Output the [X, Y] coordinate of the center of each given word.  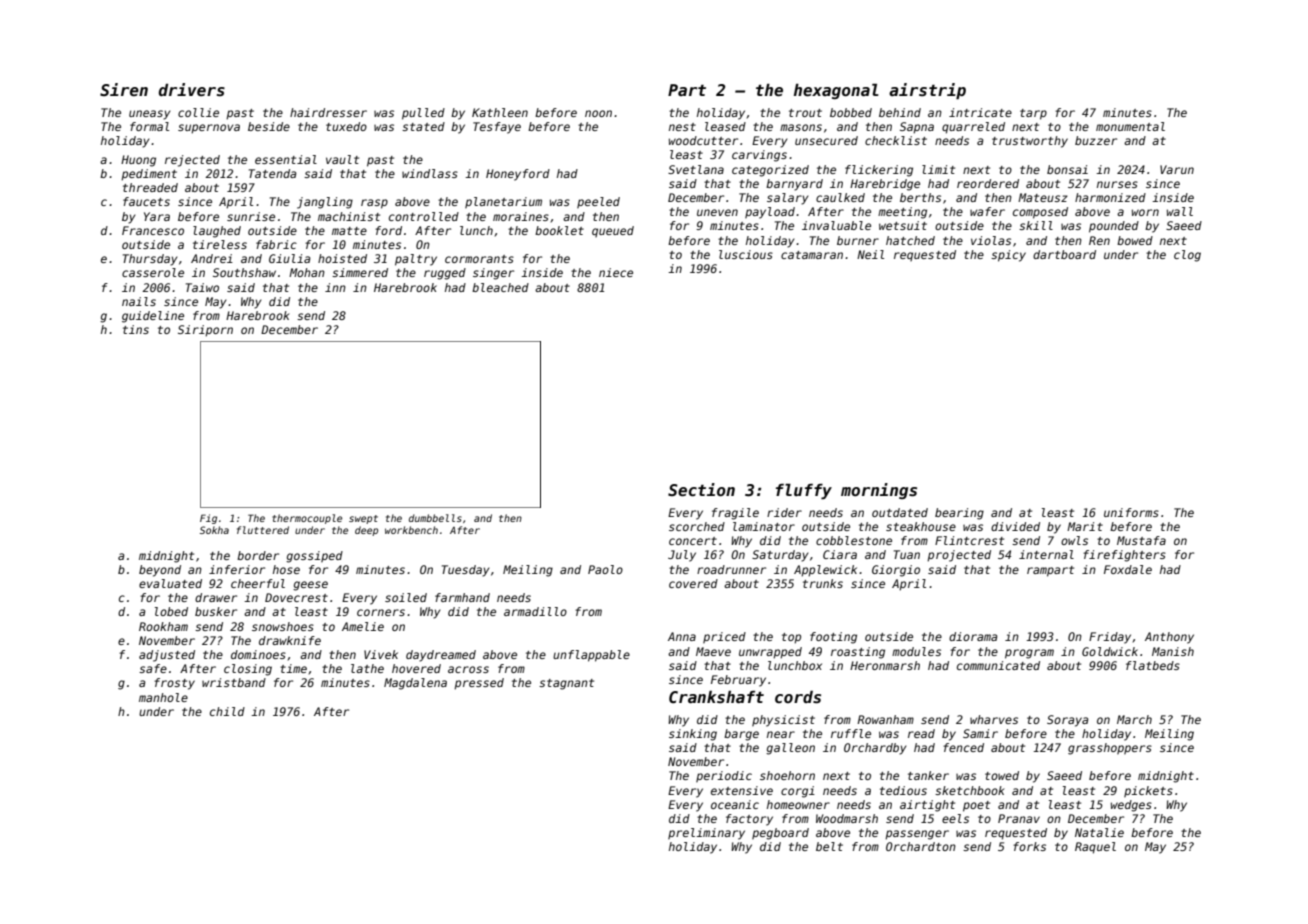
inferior [237, 569]
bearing [959, 514]
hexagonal [836, 91]
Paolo [605, 569]
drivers [192, 89]
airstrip [927, 91]
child [227, 711]
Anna [682, 636]
